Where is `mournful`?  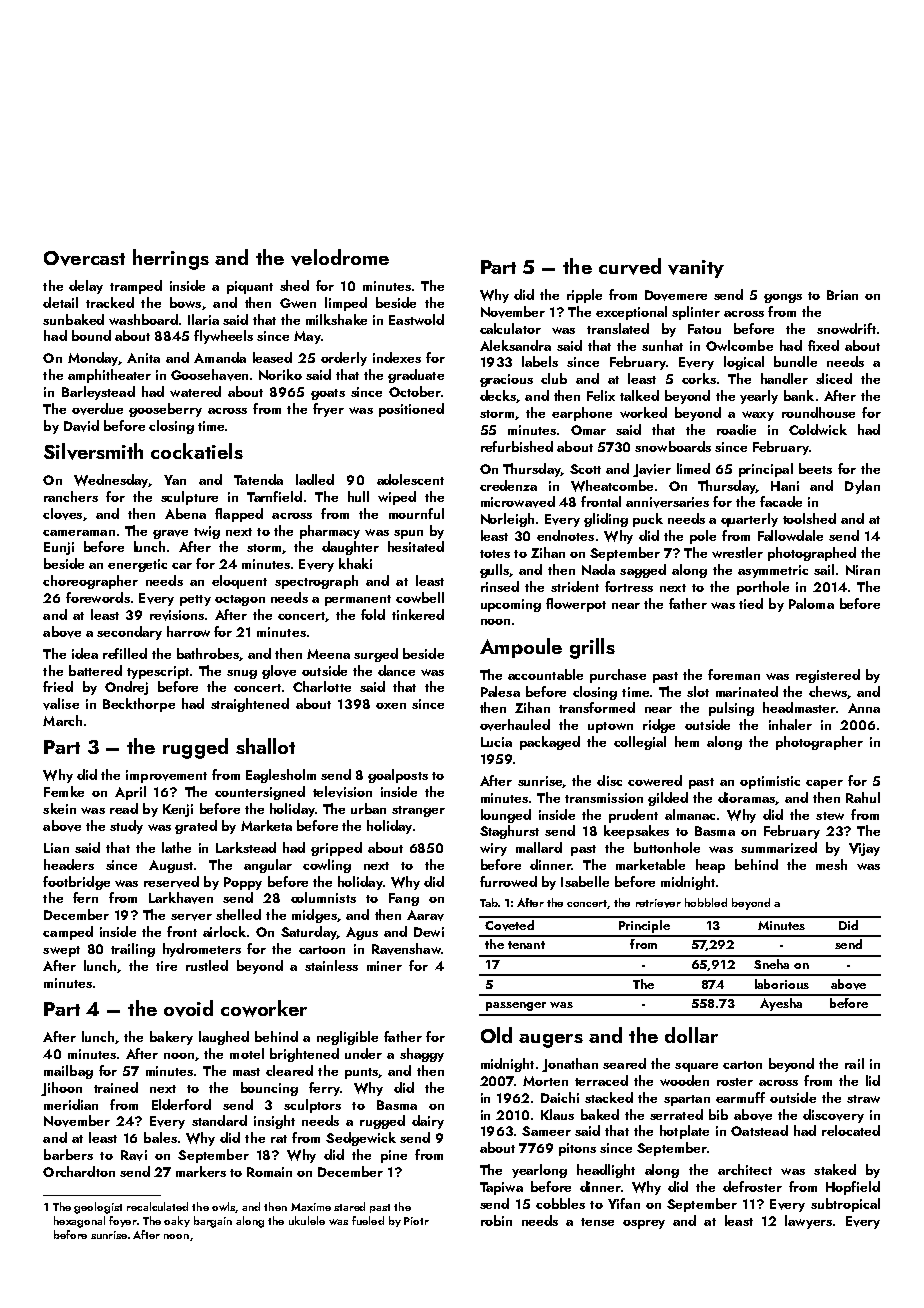 mournful is located at coordinates (416, 513).
